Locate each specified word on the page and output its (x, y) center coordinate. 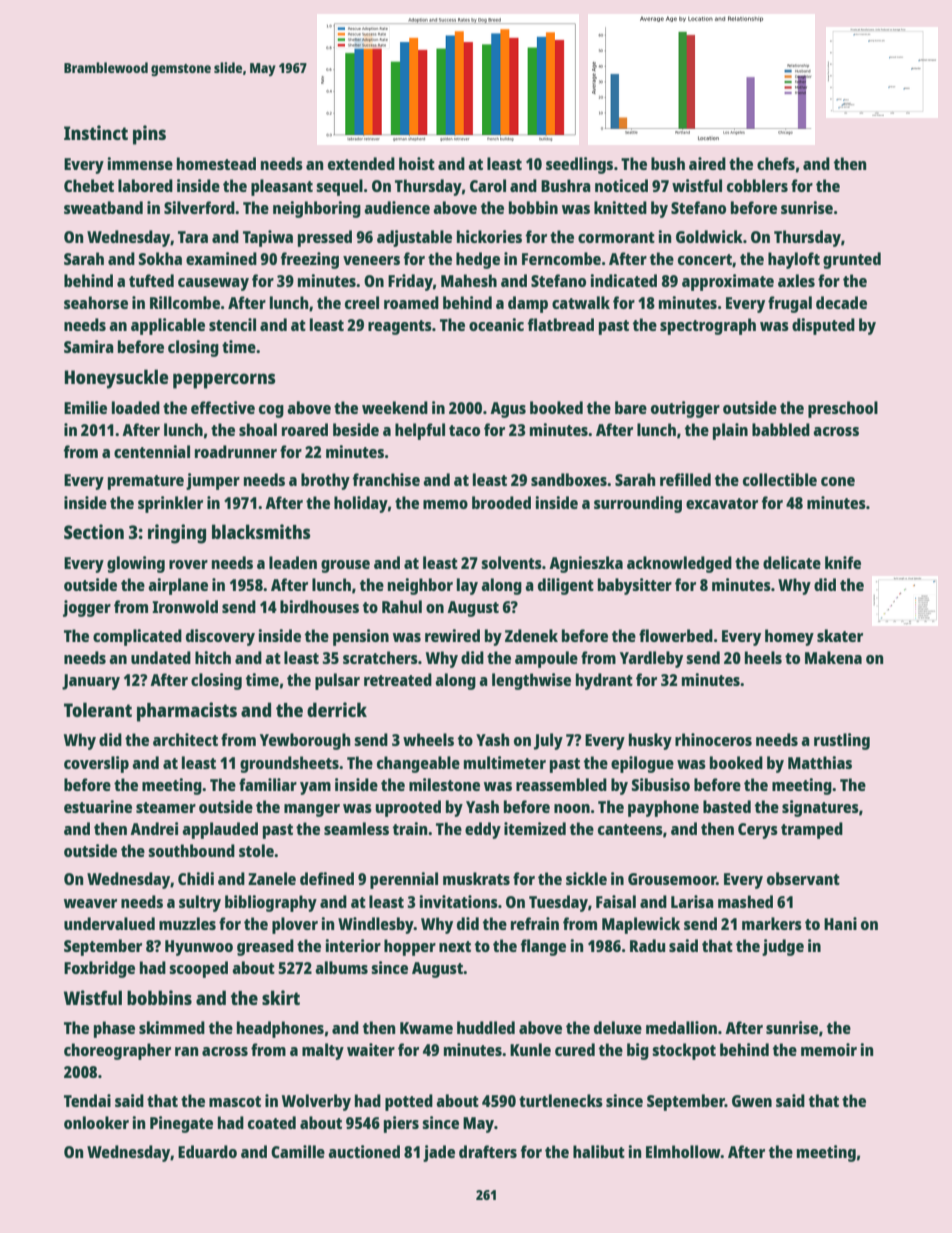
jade (439, 1153)
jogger (87, 608)
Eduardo (207, 1151)
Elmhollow (683, 1151)
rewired (452, 635)
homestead (216, 163)
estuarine (98, 806)
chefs (776, 163)
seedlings (579, 165)
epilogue (642, 764)
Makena (833, 657)
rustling (842, 741)
